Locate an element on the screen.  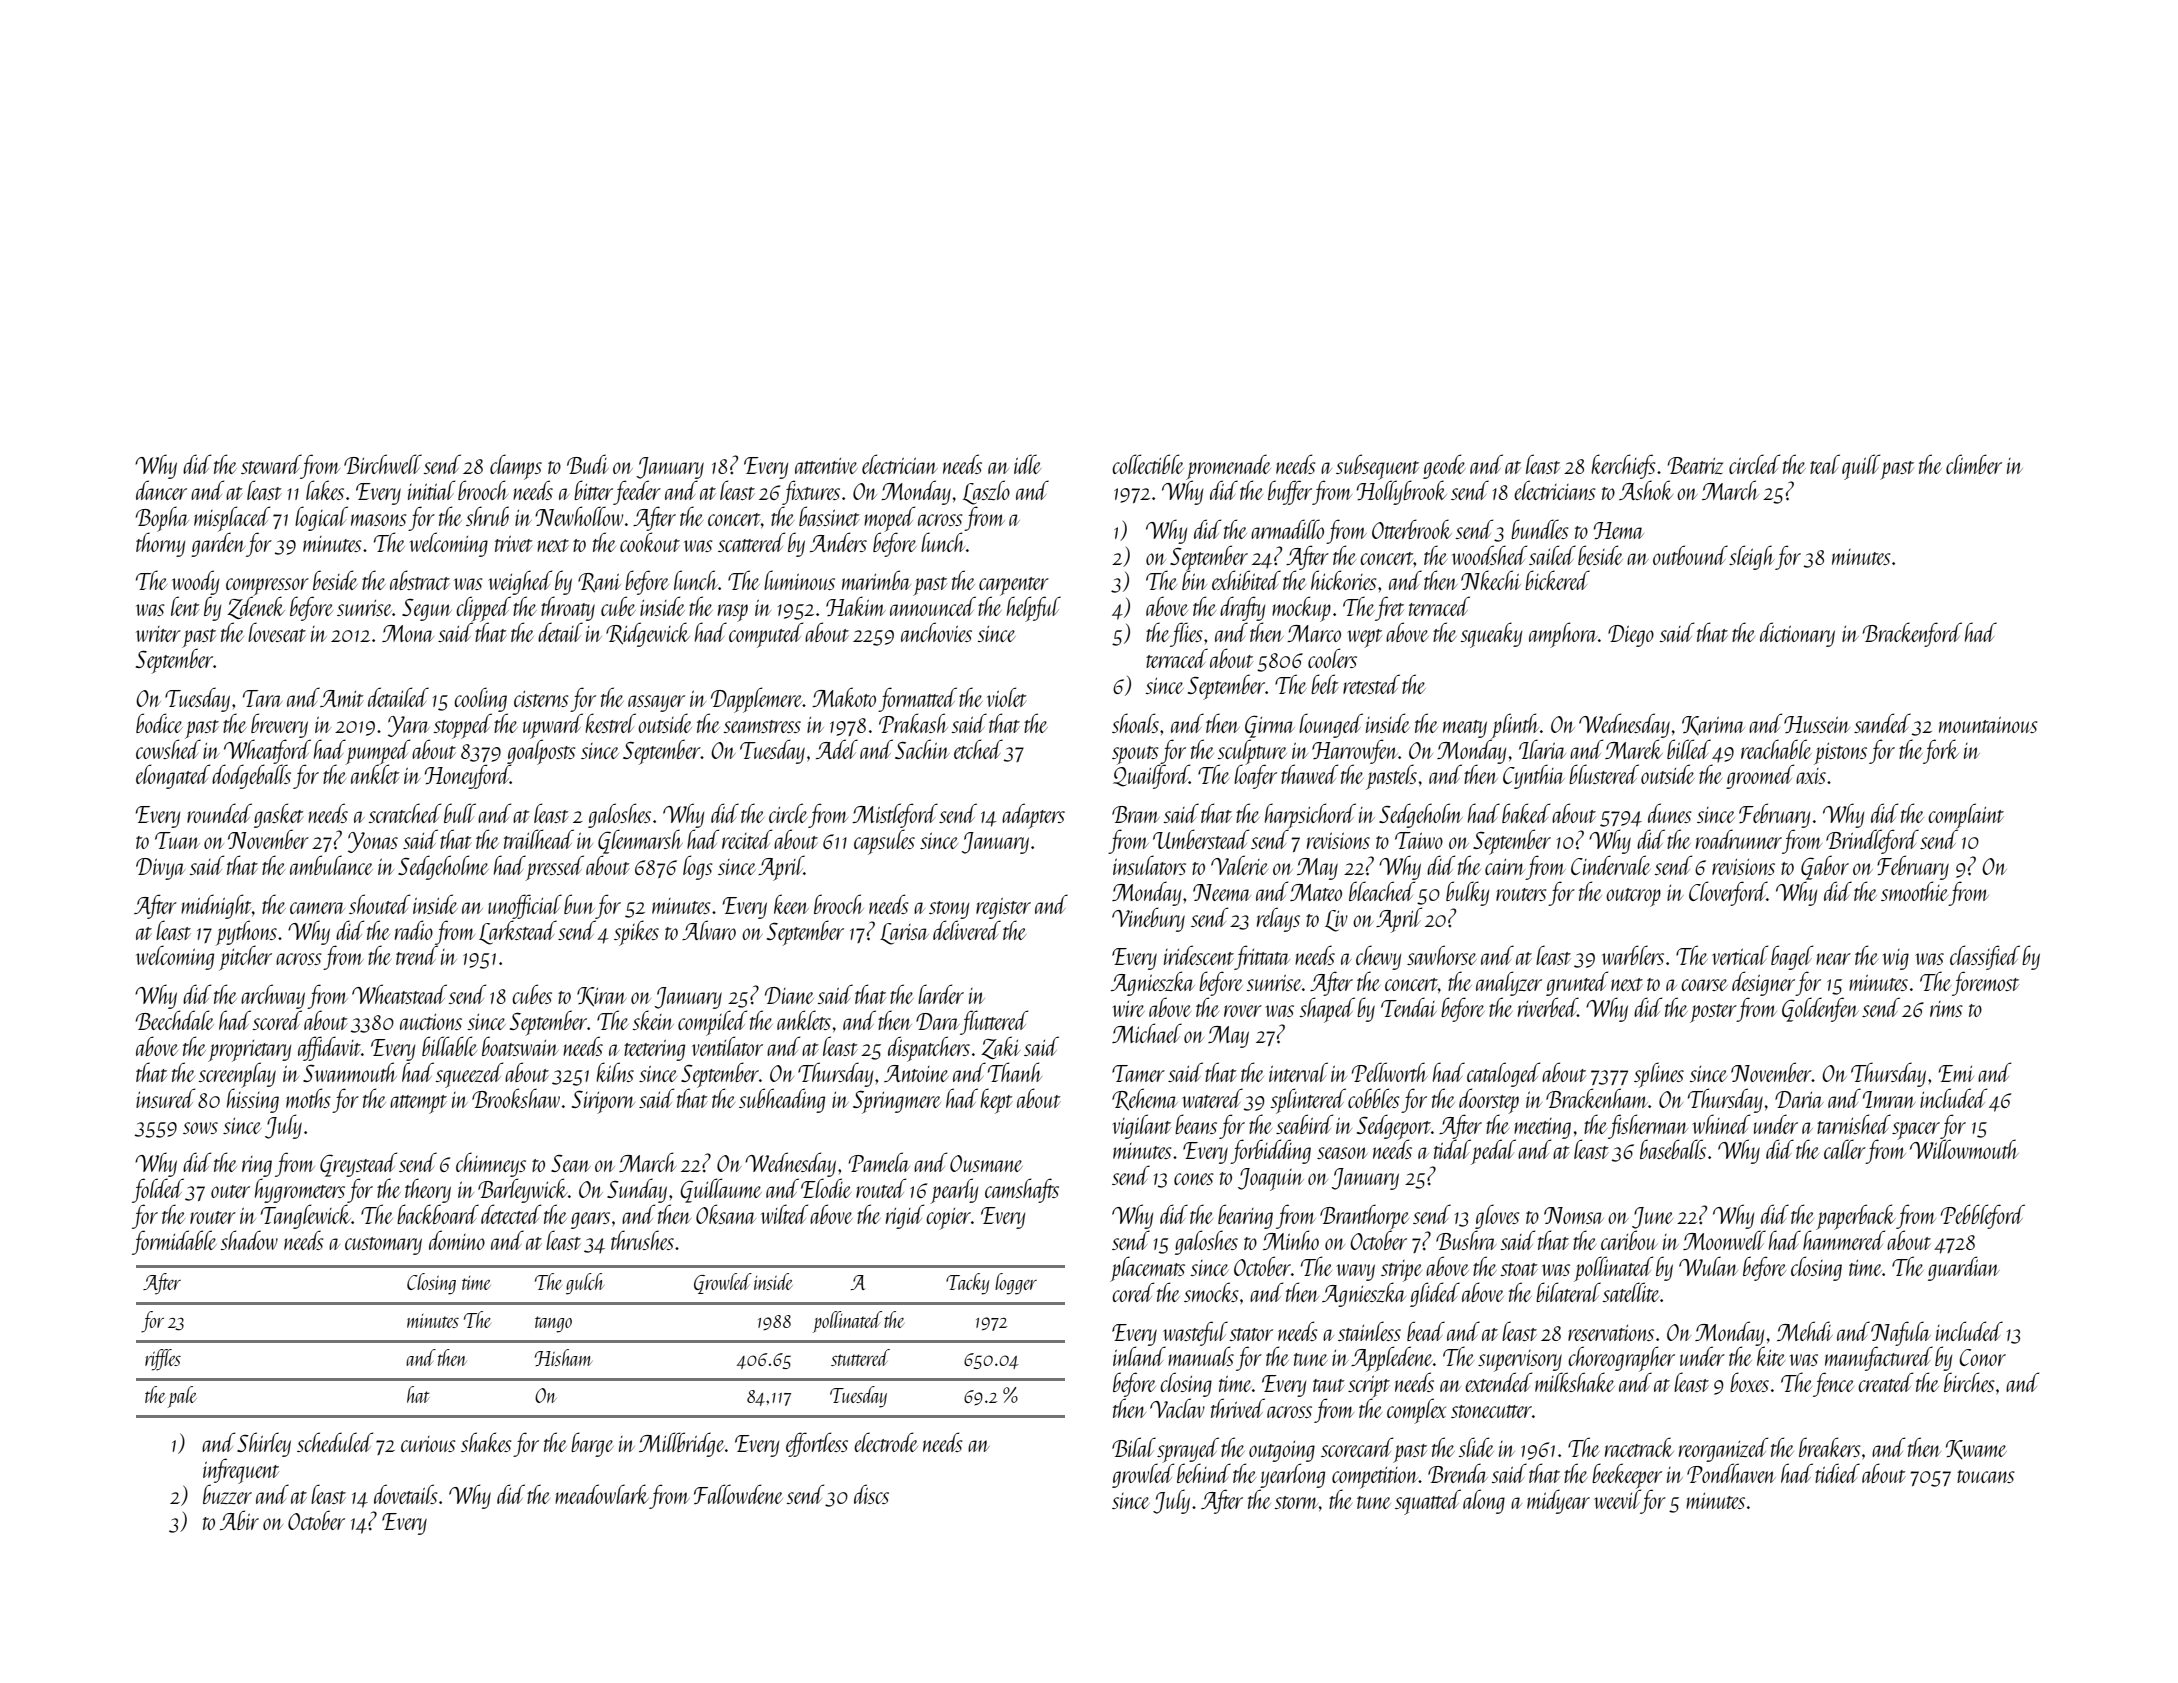
cooling is located at coordinates (480, 699).
